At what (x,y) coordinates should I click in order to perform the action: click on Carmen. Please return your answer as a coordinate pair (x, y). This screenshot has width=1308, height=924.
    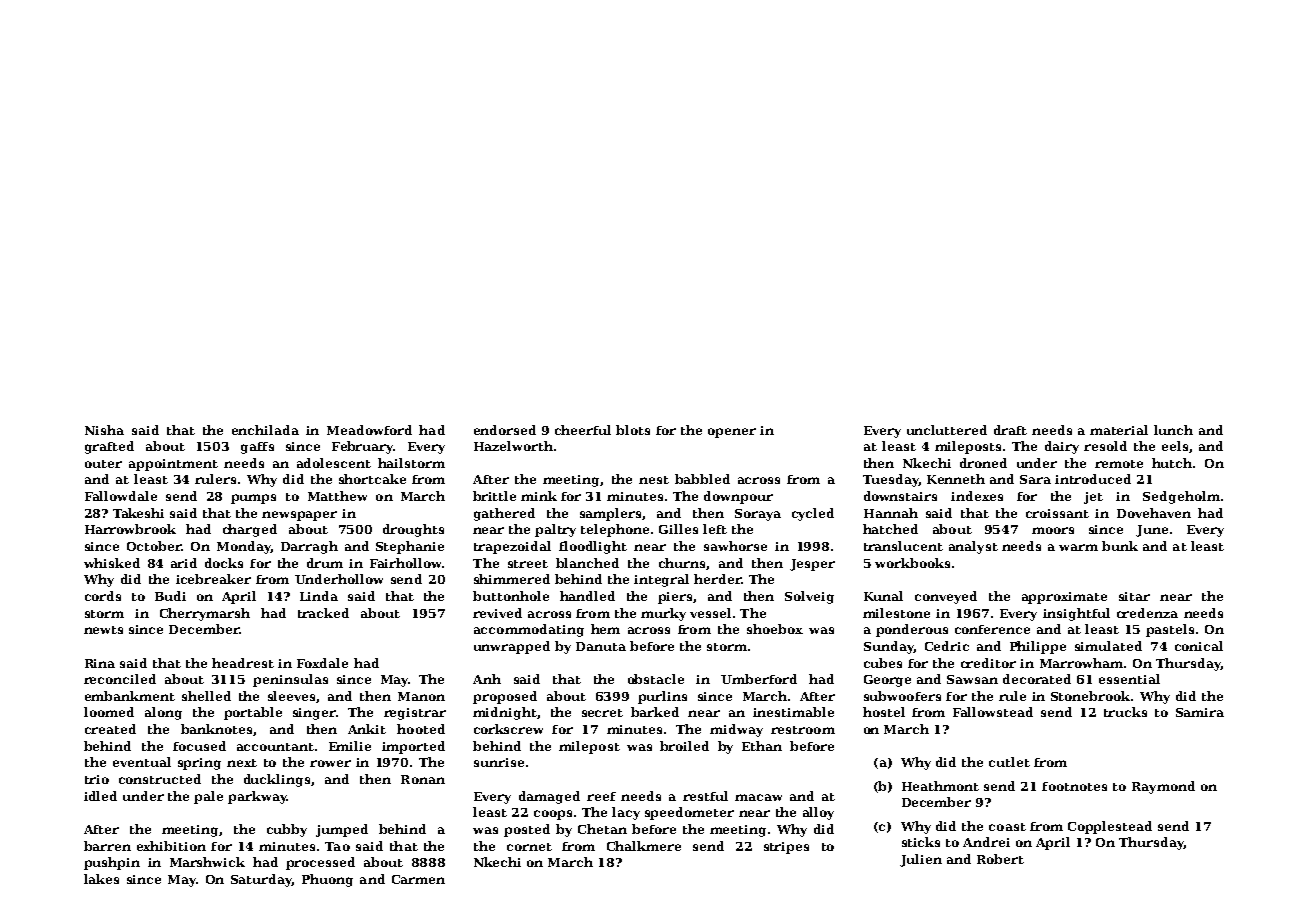
    Looking at the image, I should click on (418, 879).
